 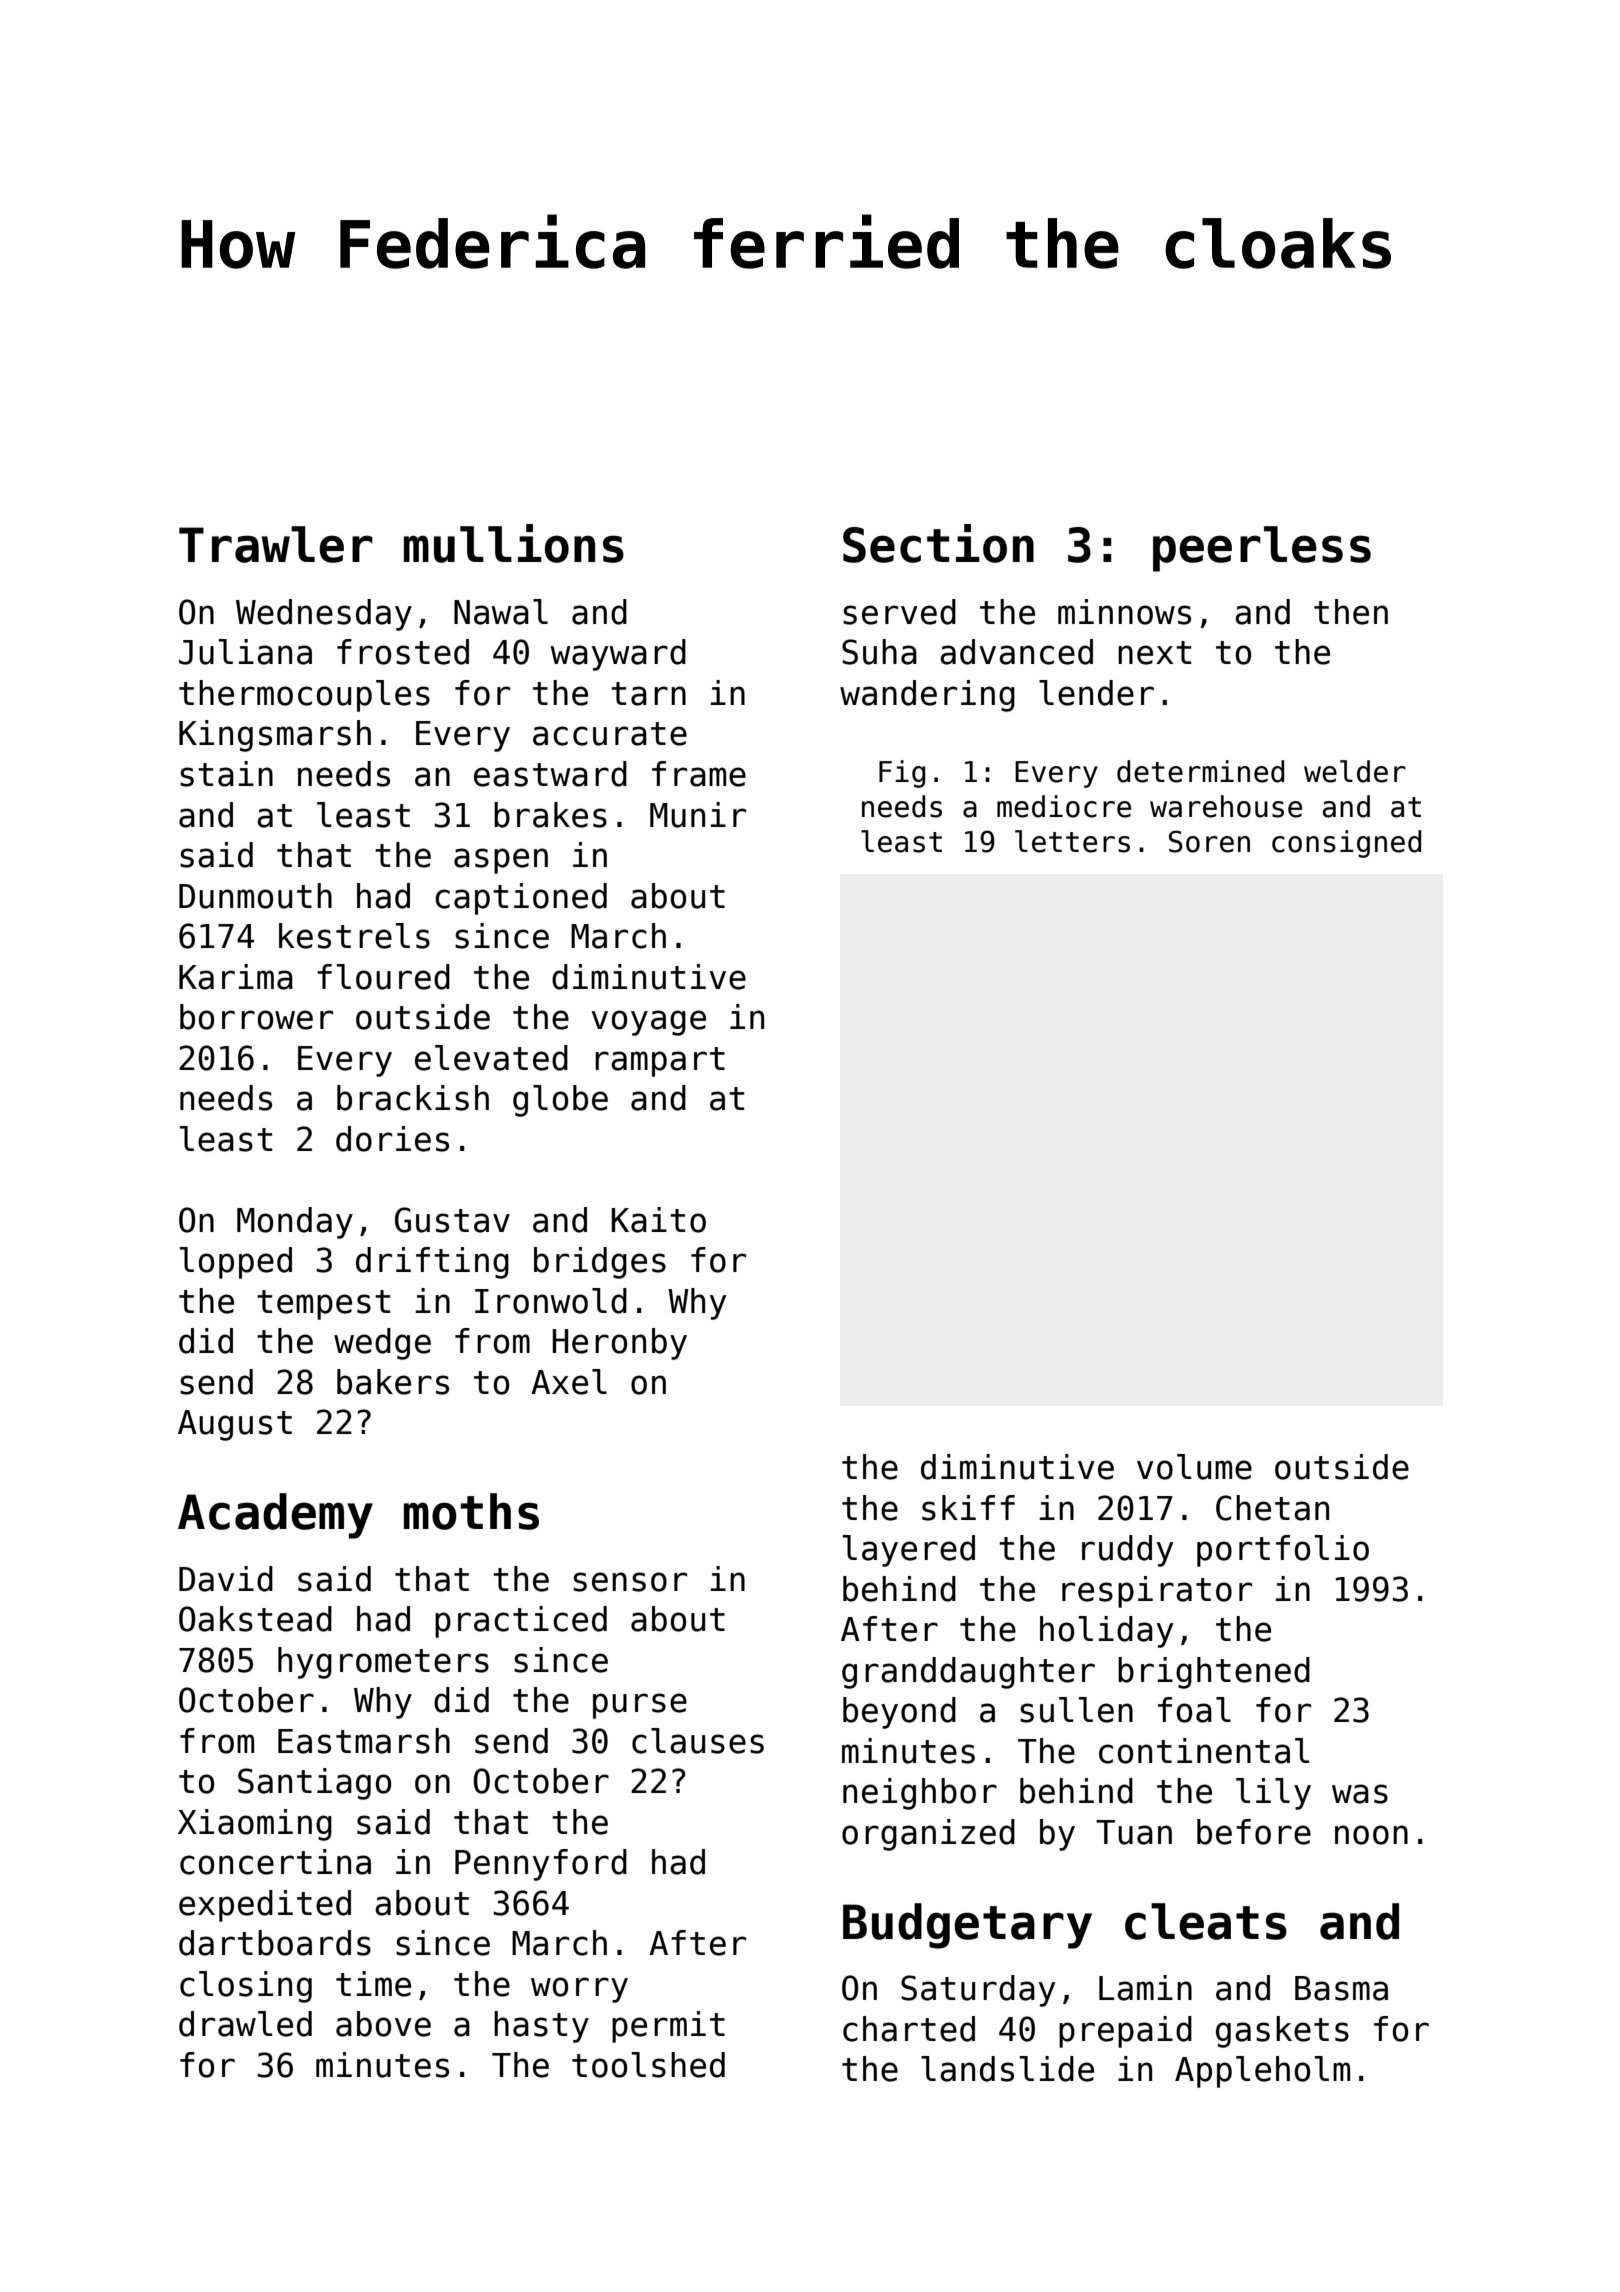 I want to click on mullions, so click(x=514, y=543).
